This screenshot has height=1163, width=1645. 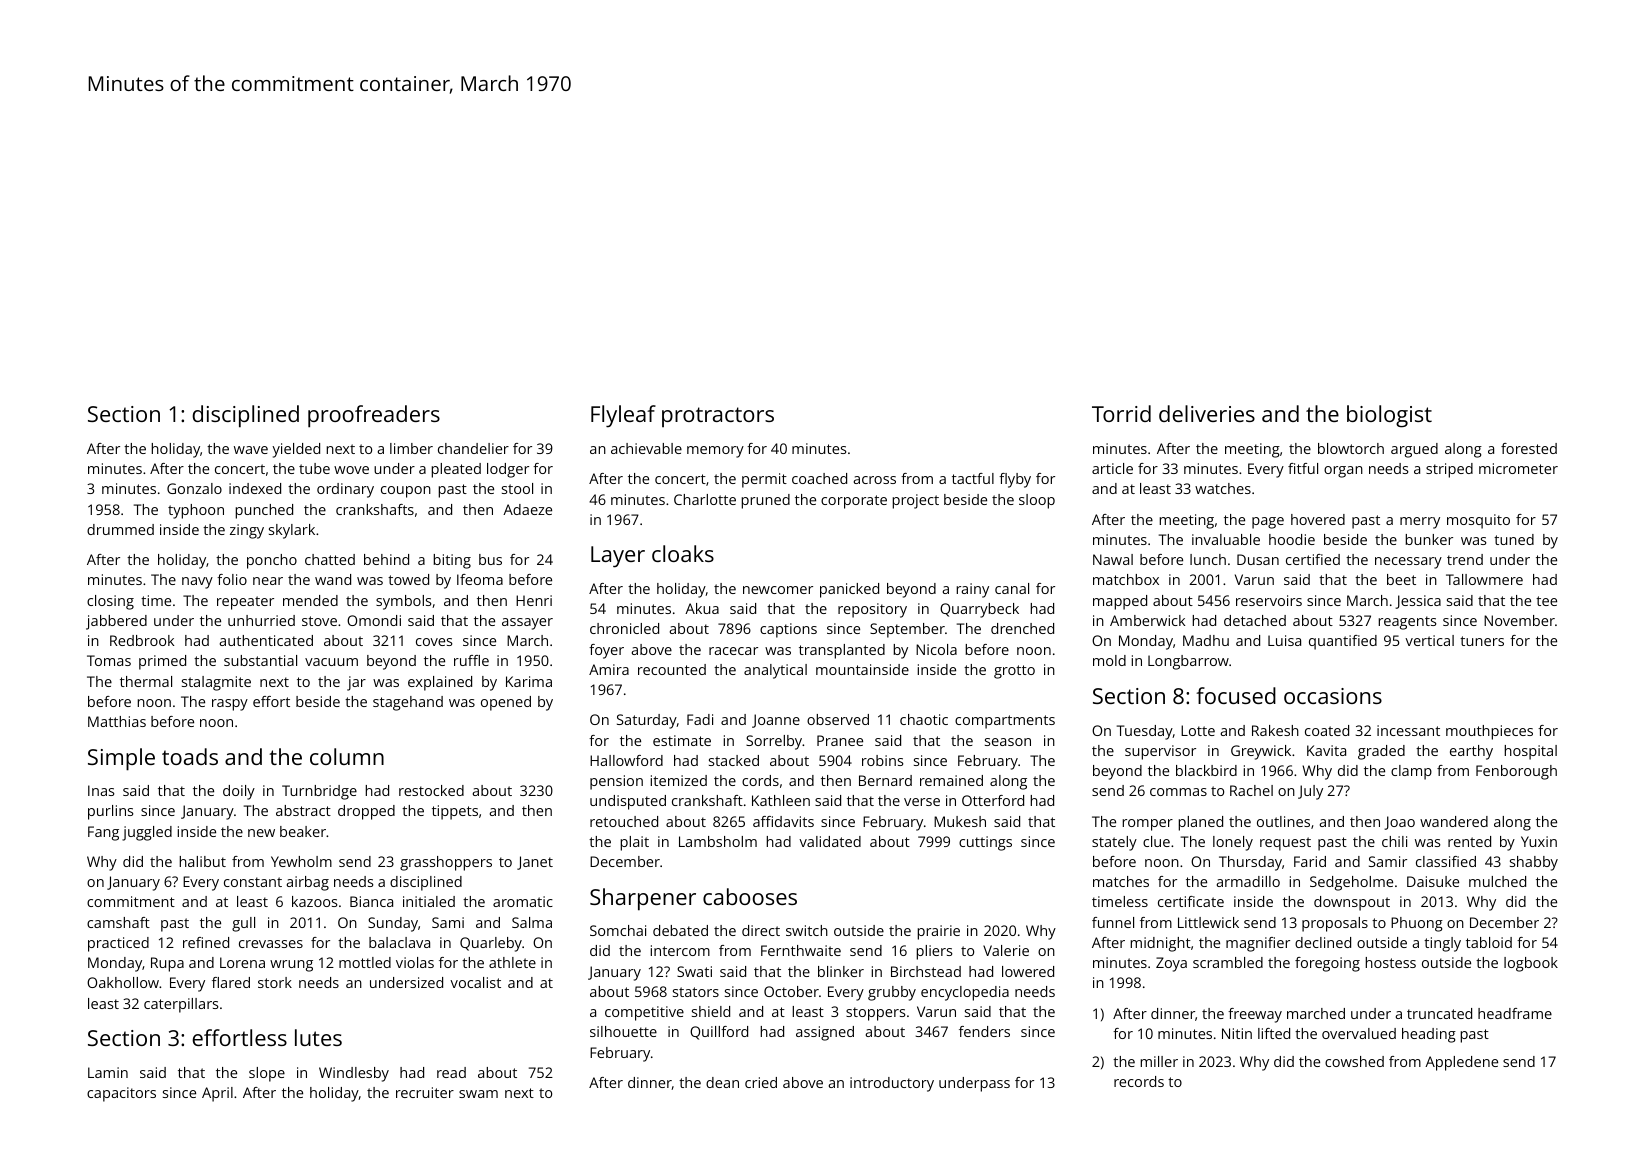 I want to click on lowered, so click(x=1028, y=971).
